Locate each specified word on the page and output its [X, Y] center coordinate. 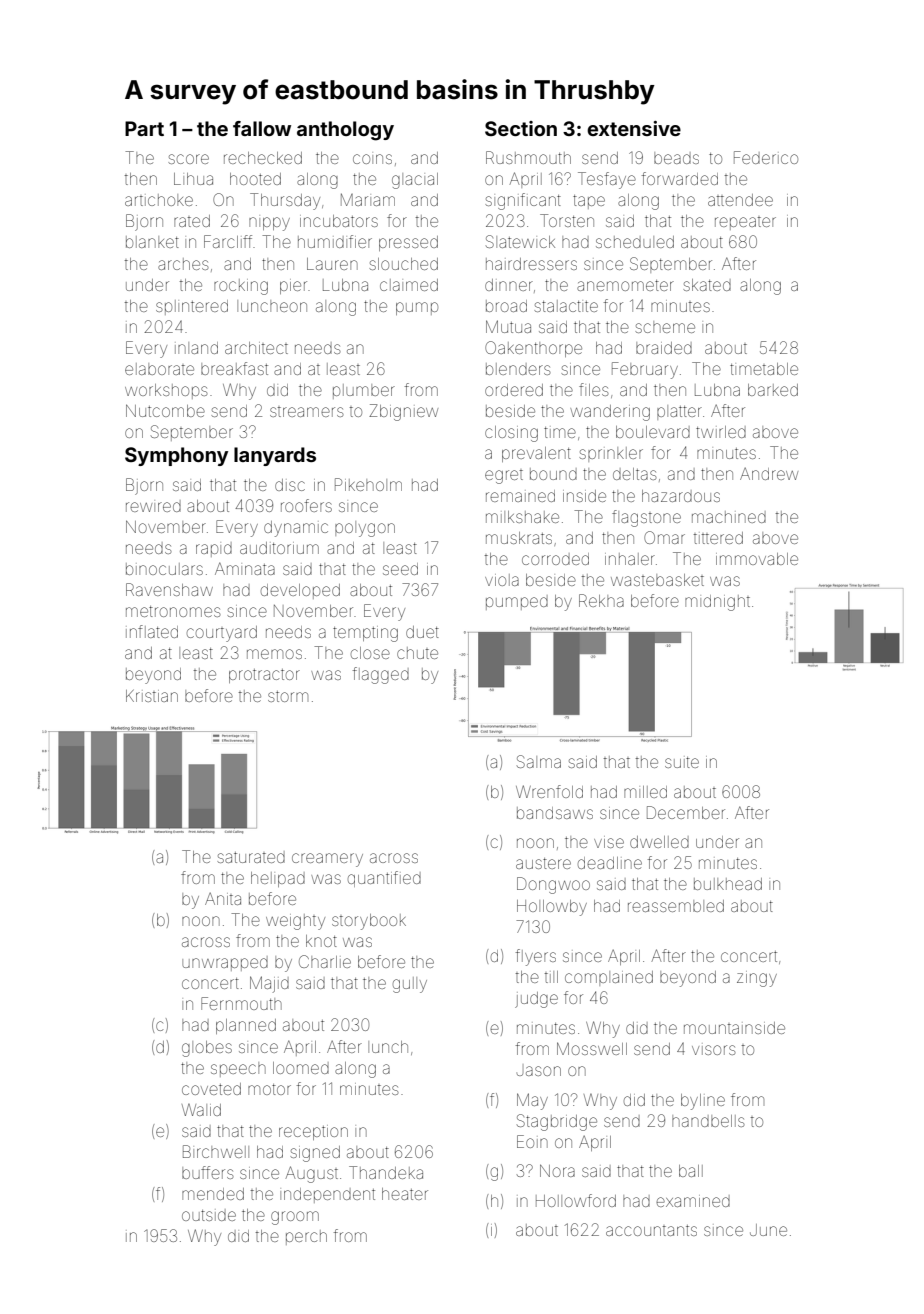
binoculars [164, 569]
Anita [223, 899]
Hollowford [576, 1200]
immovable [757, 559]
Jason [539, 1071]
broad [506, 306]
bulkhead [728, 884]
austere [543, 863]
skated [707, 285]
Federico [766, 157]
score [188, 159]
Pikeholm [368, 484]
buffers [208, 1172]
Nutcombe [165, 410]
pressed [408, 243]
